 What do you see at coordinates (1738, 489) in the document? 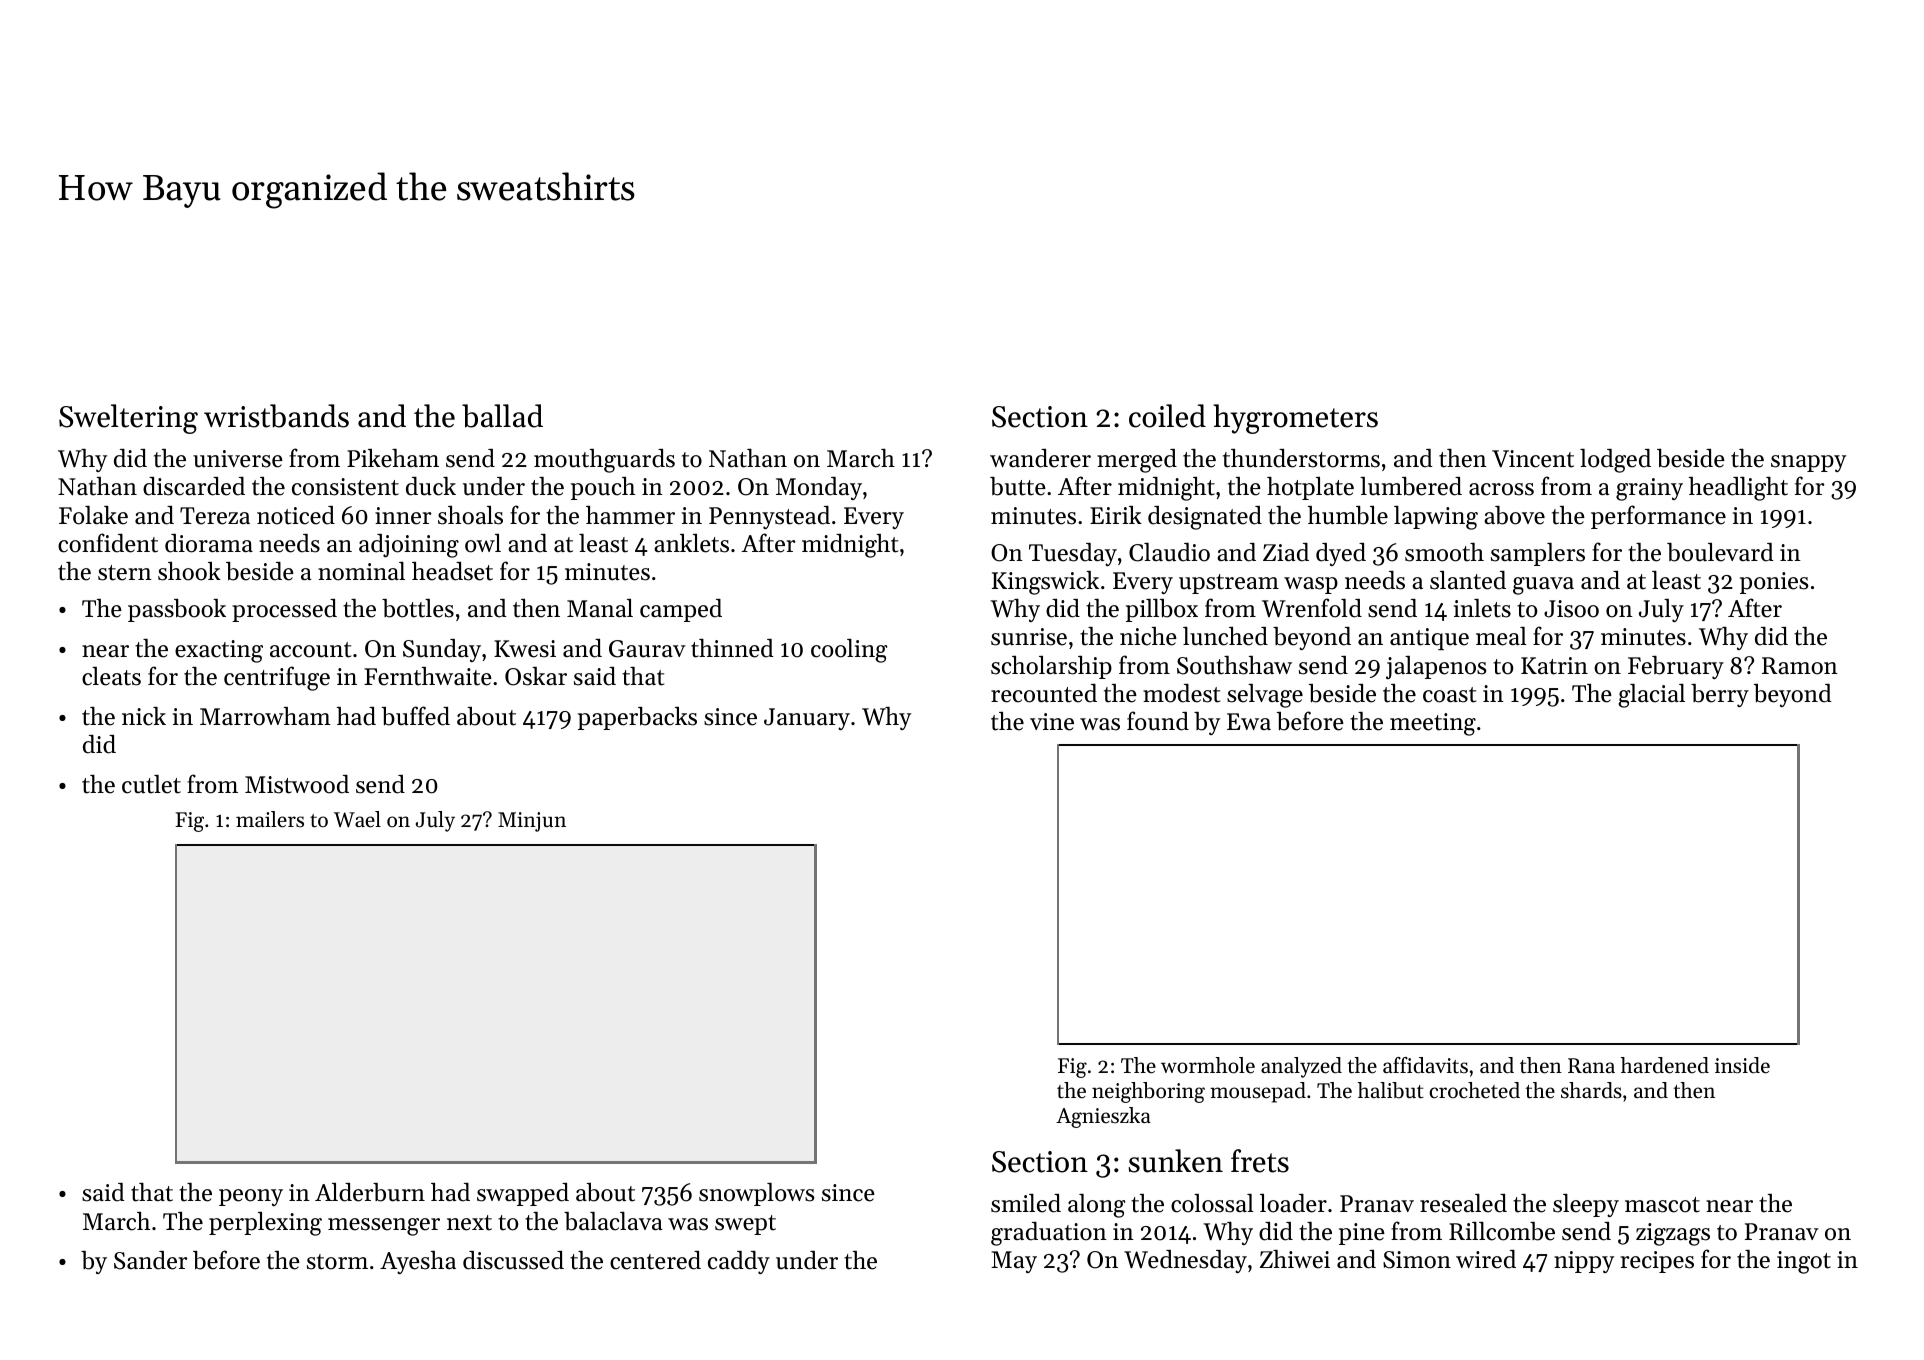
I see `headlight` at bounding box center [1738, 489].
